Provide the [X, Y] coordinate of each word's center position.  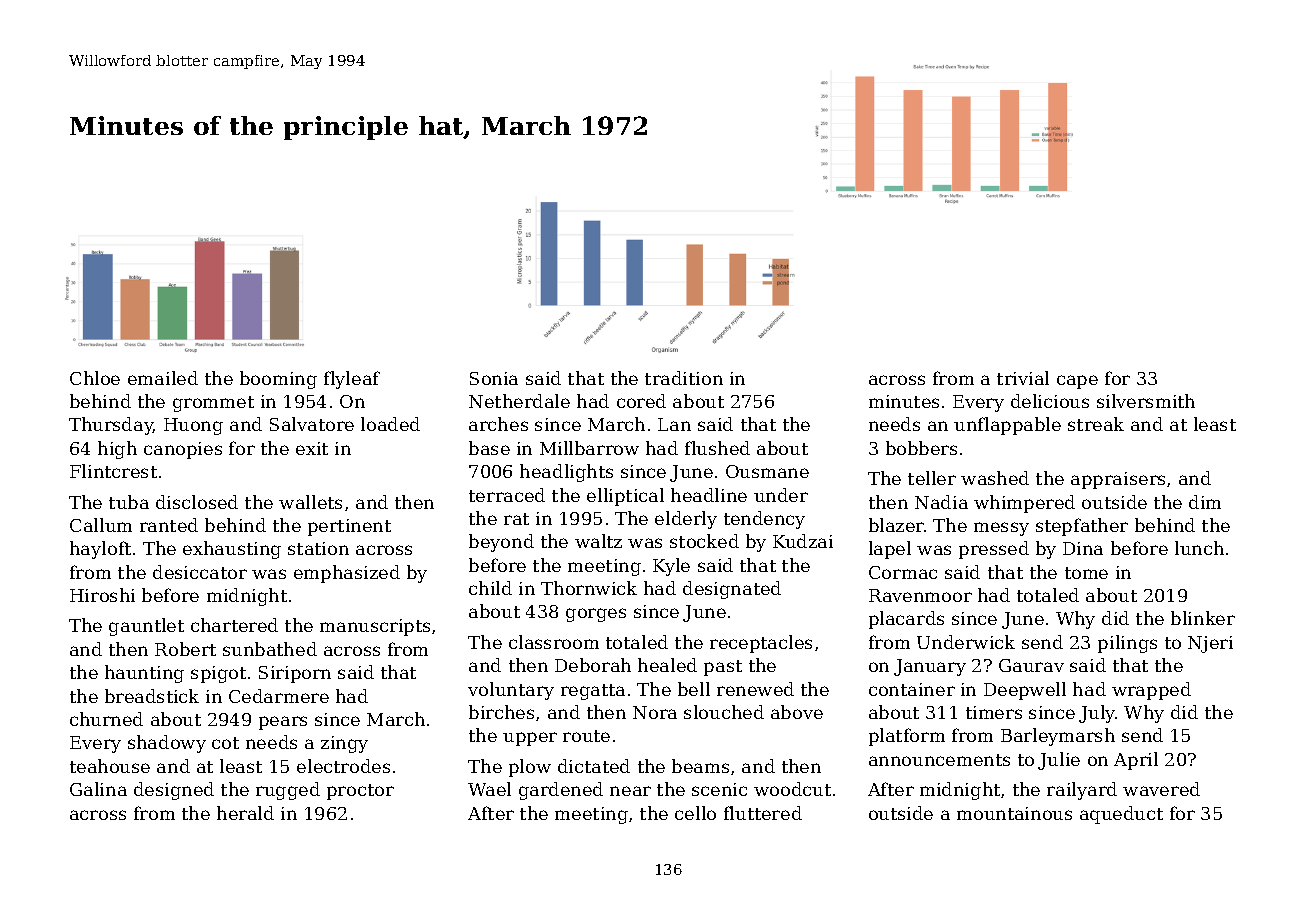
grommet [213, 404]
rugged [288, 791]
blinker [1203, 618]
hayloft [100, 550]
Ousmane [767, 471]
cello [695, 813]
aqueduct [1121, 815]
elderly [686, 520]
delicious [1050, 401]
